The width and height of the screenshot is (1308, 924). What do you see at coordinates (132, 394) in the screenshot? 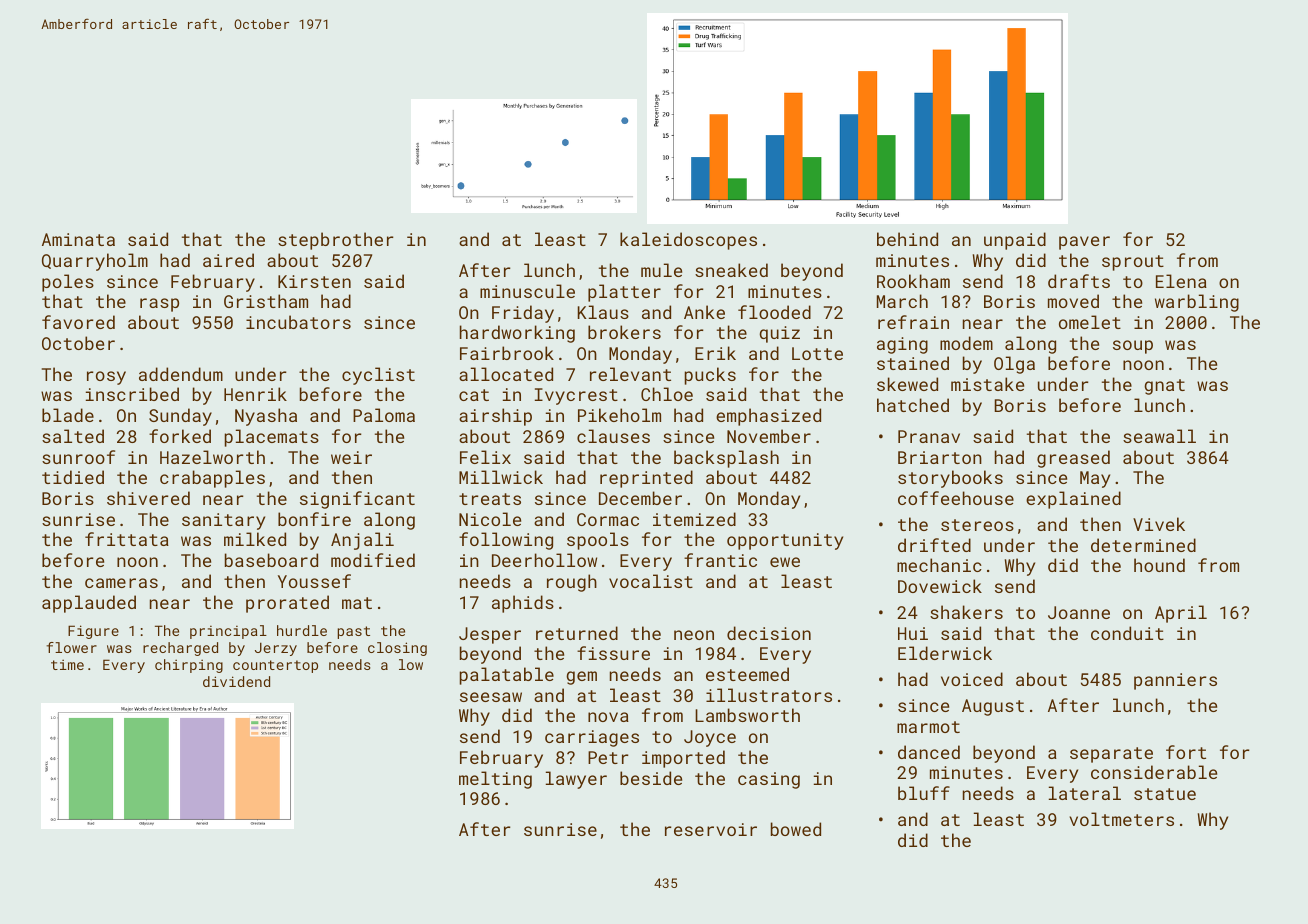
I see `inscribed` at bounding box center [132, 394].
